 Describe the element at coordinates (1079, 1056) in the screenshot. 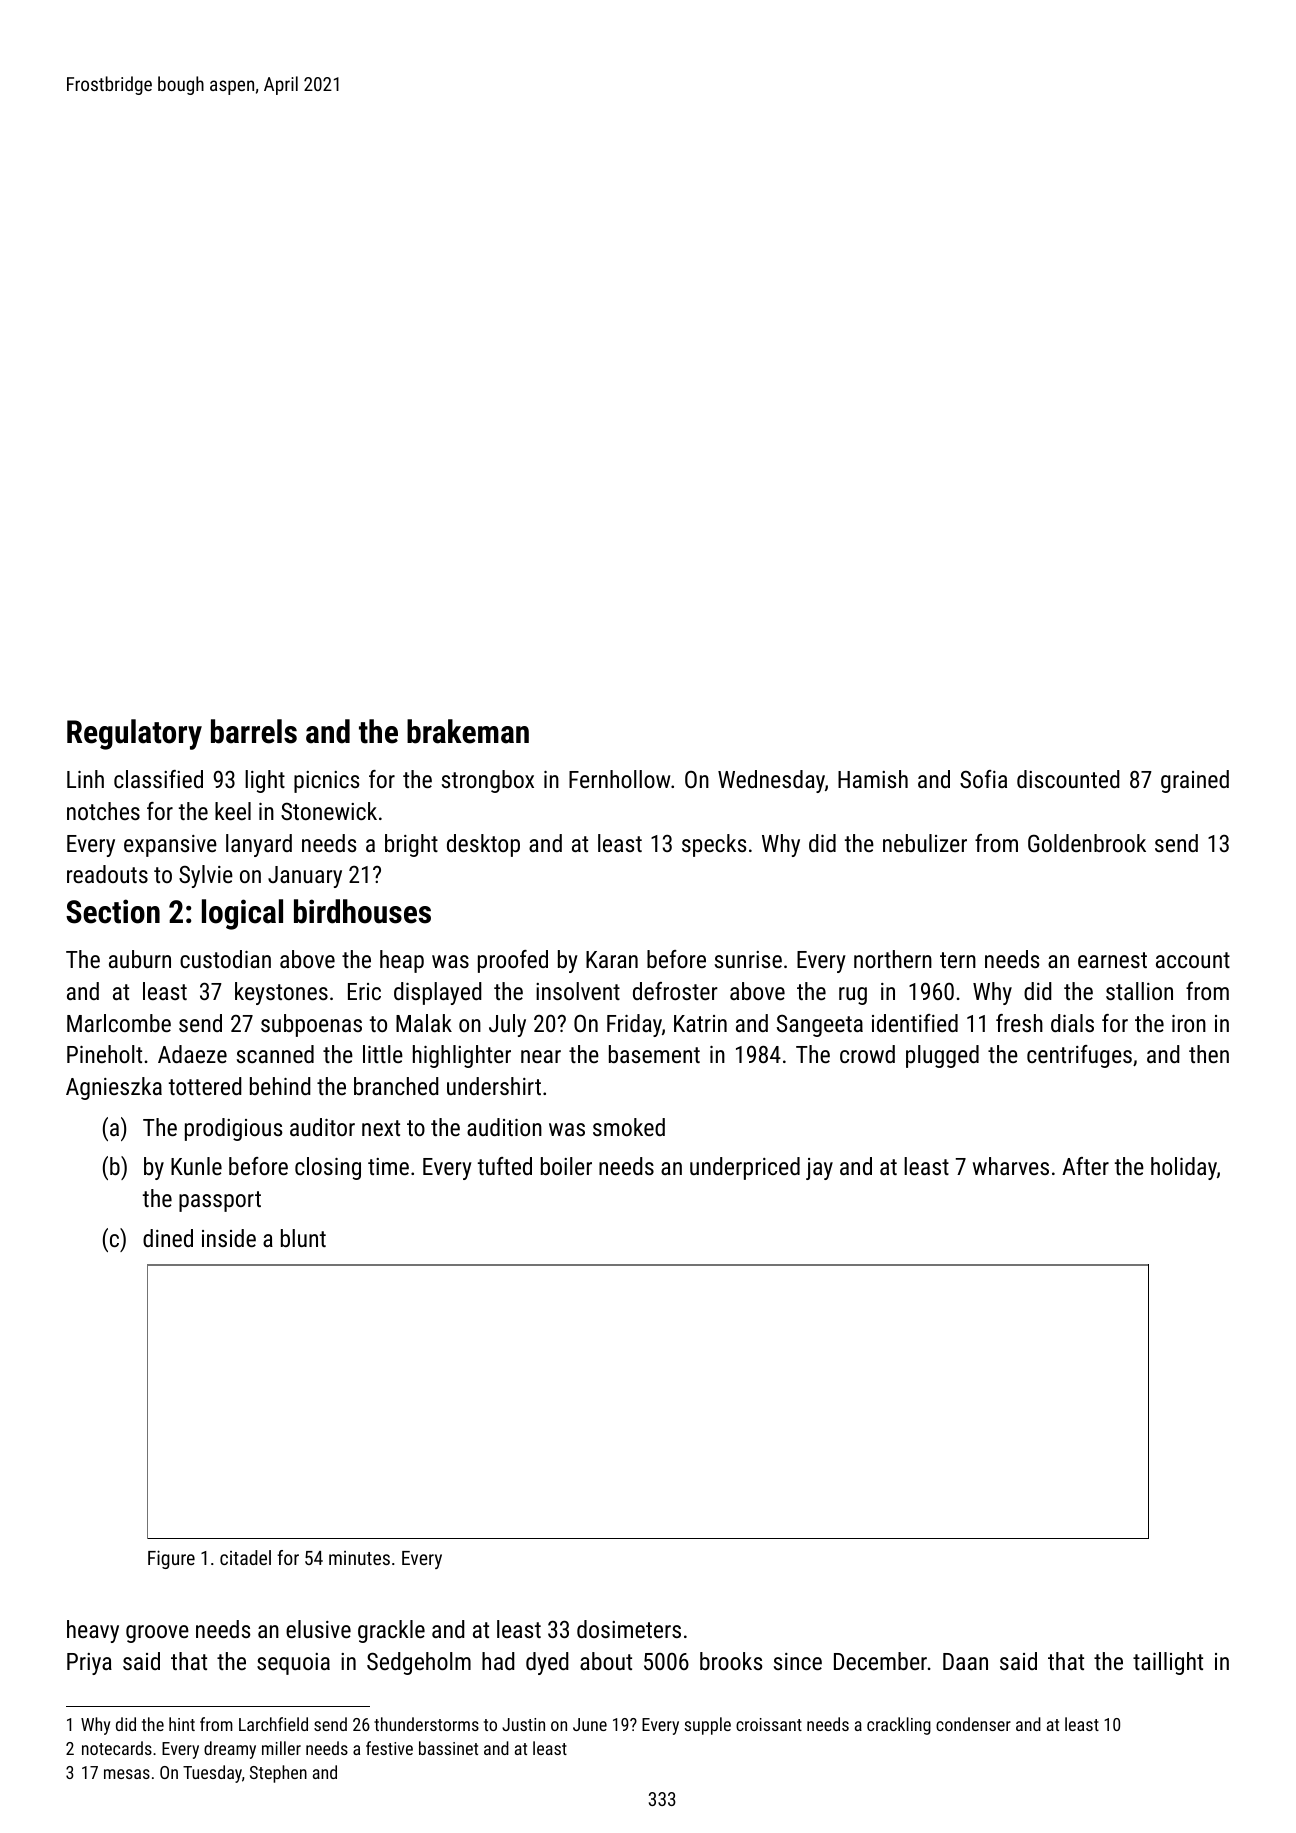

I see `centrifuges` at that location.
